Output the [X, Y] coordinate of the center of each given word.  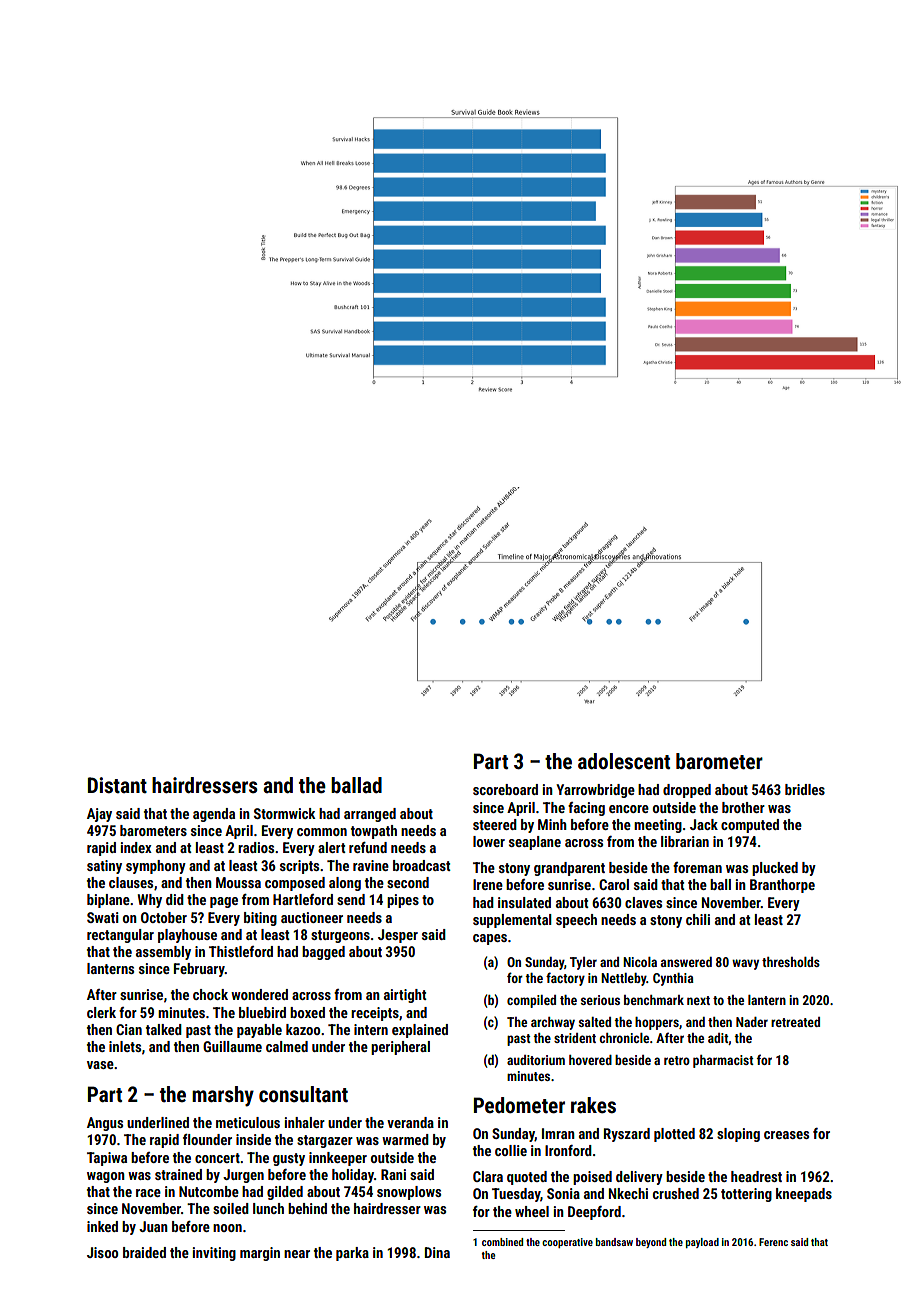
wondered [259, 994]
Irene [488, 884]
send [351, 899]
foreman [697, 867]
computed [750, 826]
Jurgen [243, 1176]
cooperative [567, 1243]
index [136, 847]
